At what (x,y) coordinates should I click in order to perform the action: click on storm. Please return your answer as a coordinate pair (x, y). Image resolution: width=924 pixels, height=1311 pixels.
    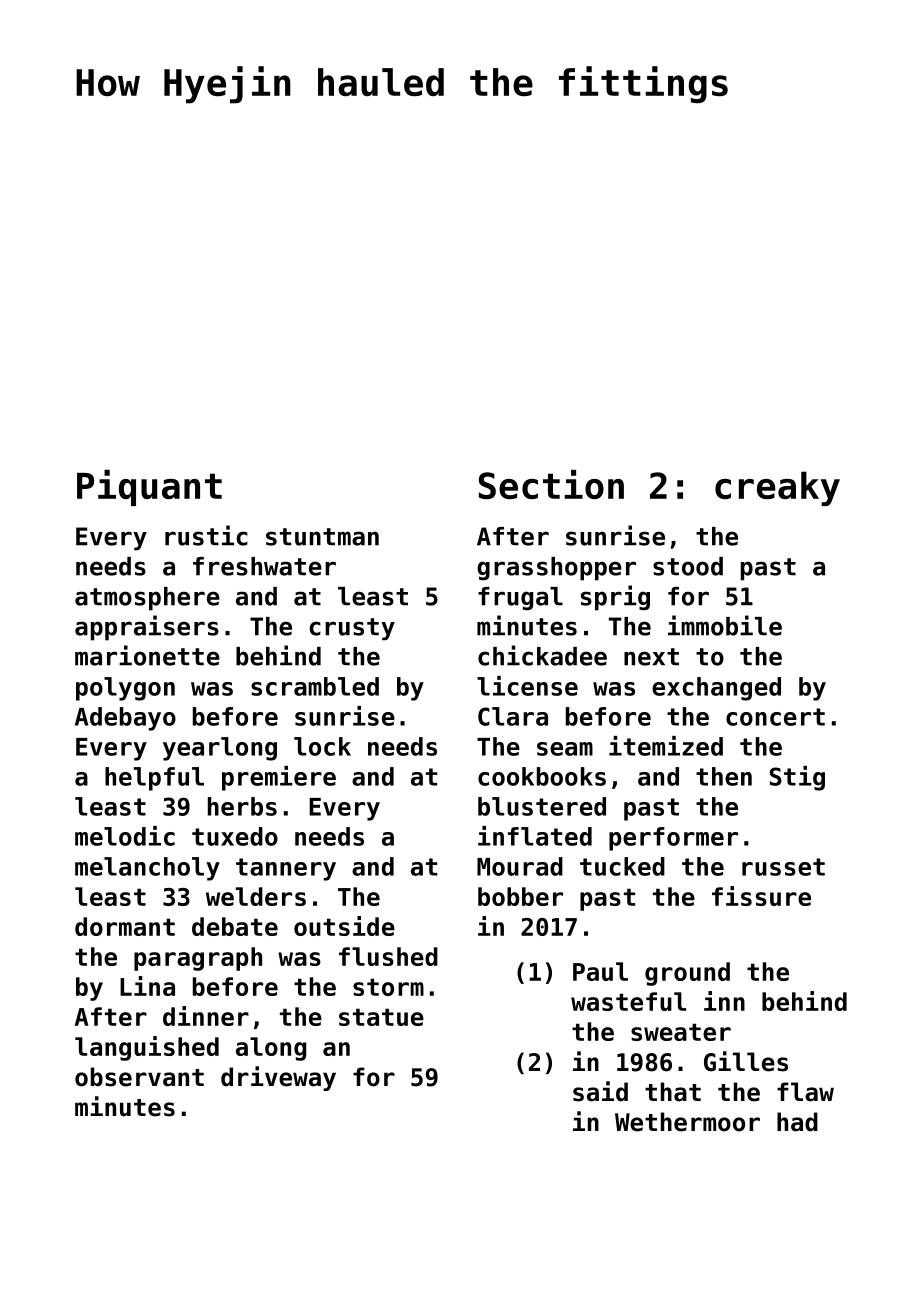
    Looking at the image, I should click on (388, 987).
